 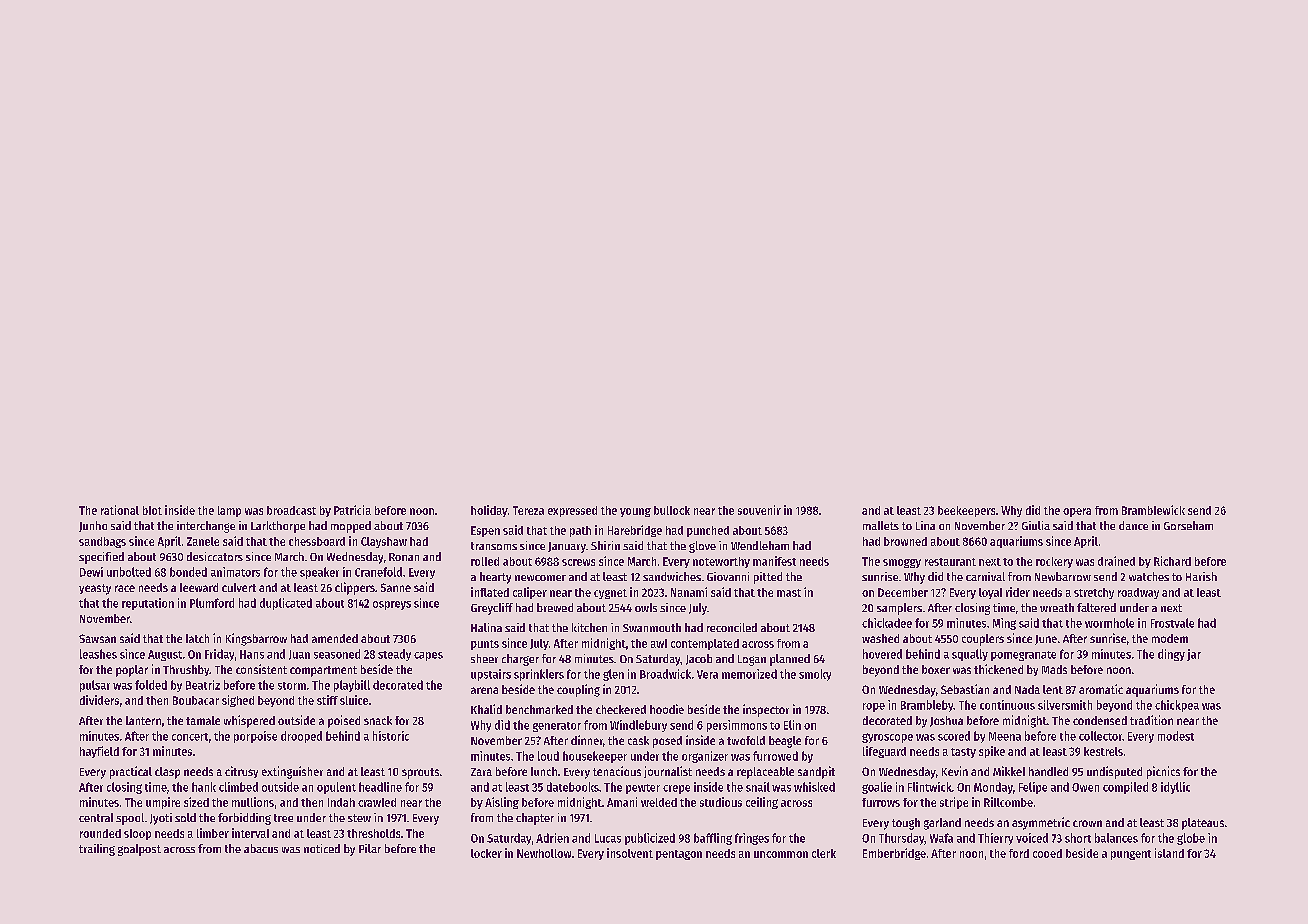 I want to click on Patricia, so click(x=352, y=510).
